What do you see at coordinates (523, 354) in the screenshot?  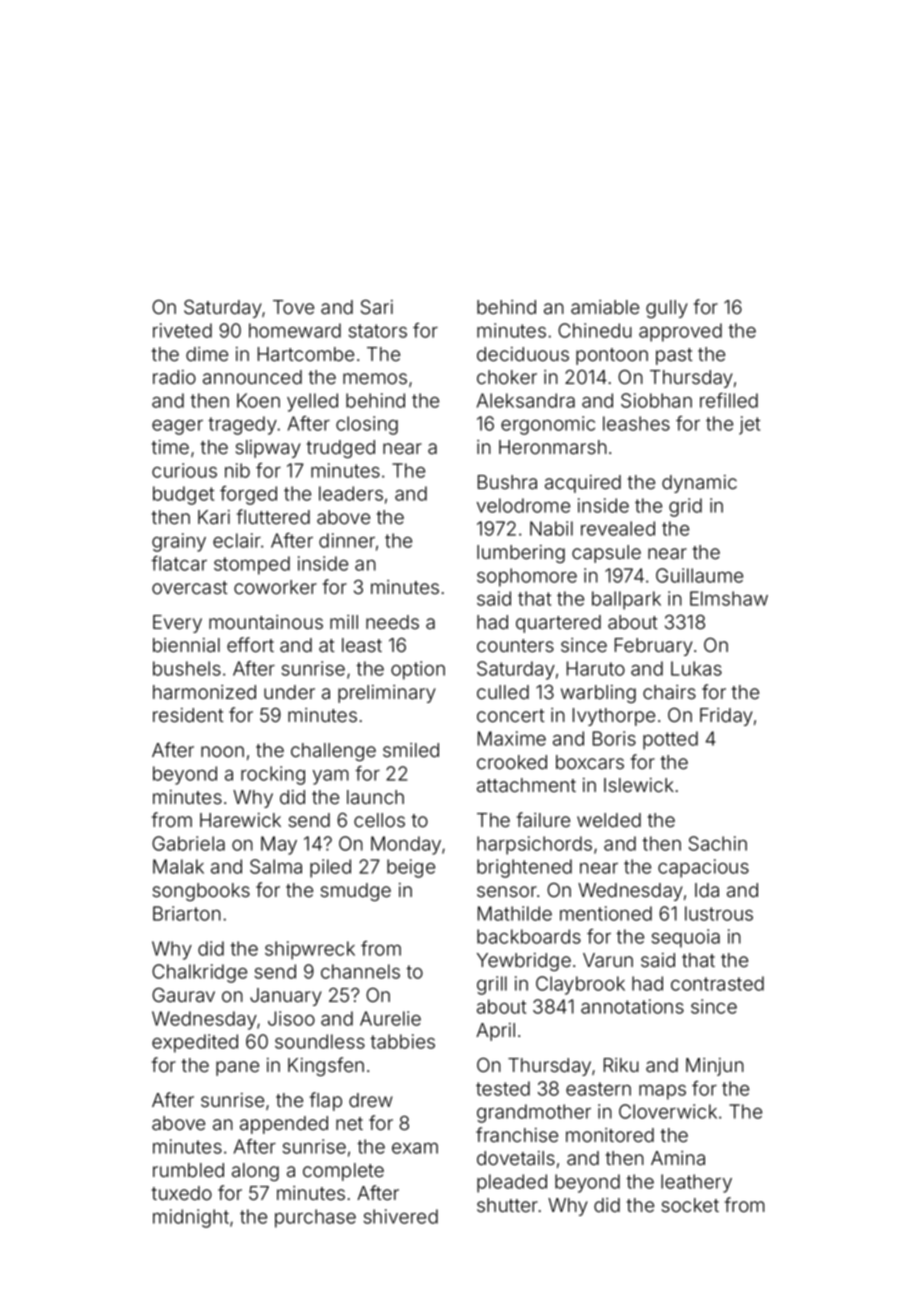 I see `deciduous` at bounding box center [523, 354].
